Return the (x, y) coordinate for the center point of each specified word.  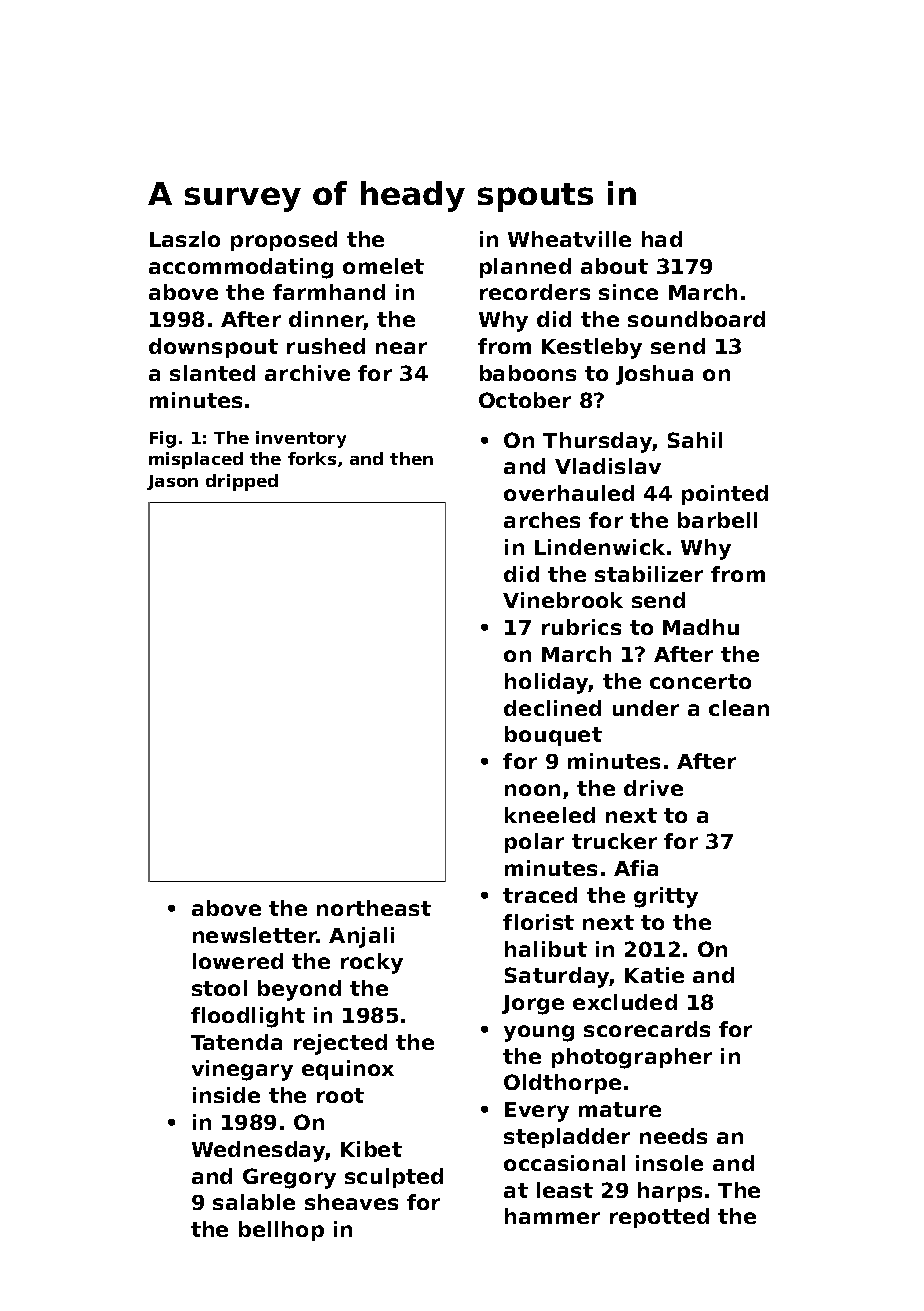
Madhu (701, 627)
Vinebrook (563, 600)
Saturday (557, 977)
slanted (212, 373)
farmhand (329, 292)
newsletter (255, 935)
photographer (632, 1058)
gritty (666, 897)
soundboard (696, 319)
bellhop (281, 1231)
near (401, 348)
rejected (340, 1044)
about (614, 266)
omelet (383, 266)
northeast (374, 908)
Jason (172, 482)
